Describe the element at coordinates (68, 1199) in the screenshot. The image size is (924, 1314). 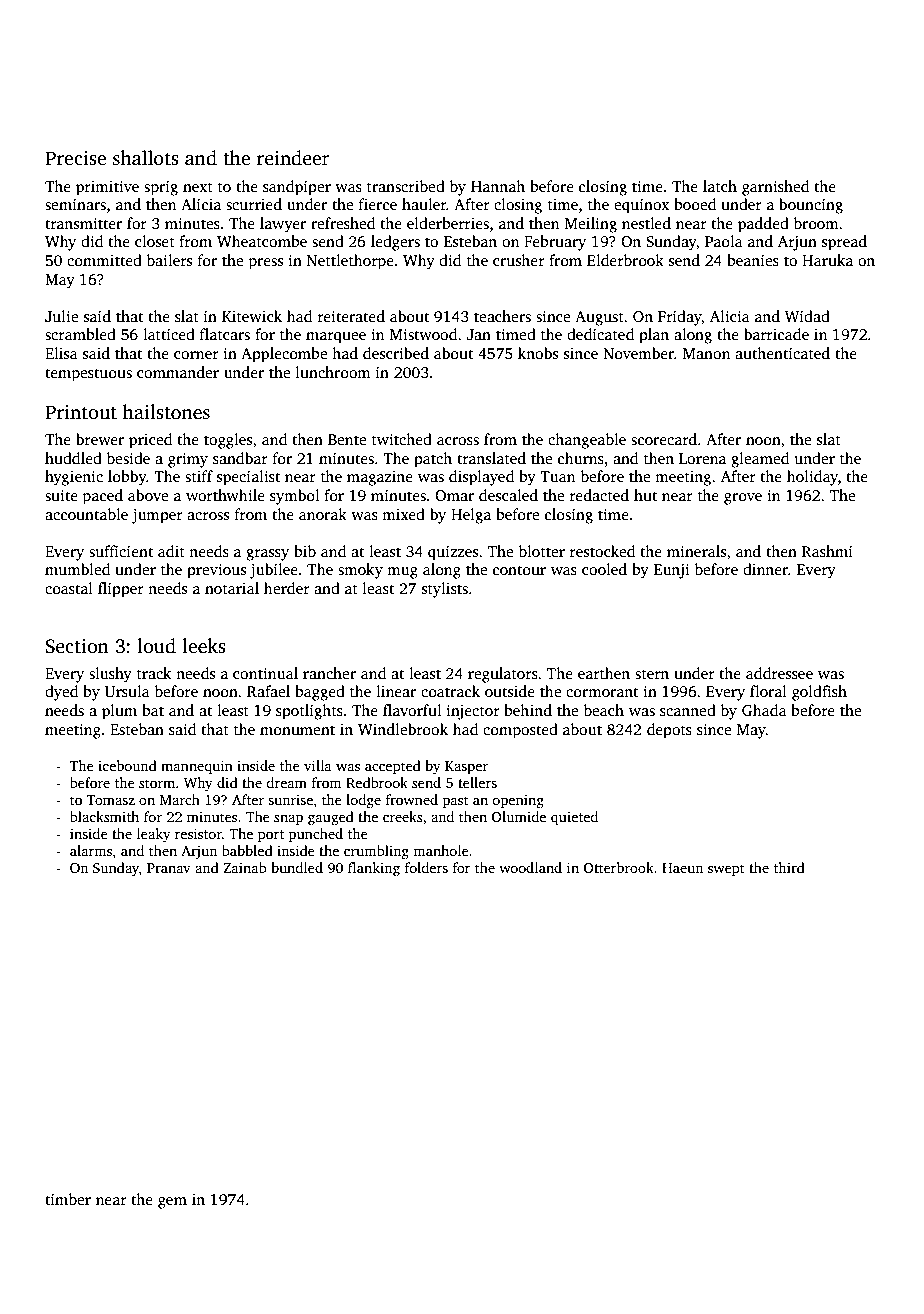
I see `timber` at that location.
